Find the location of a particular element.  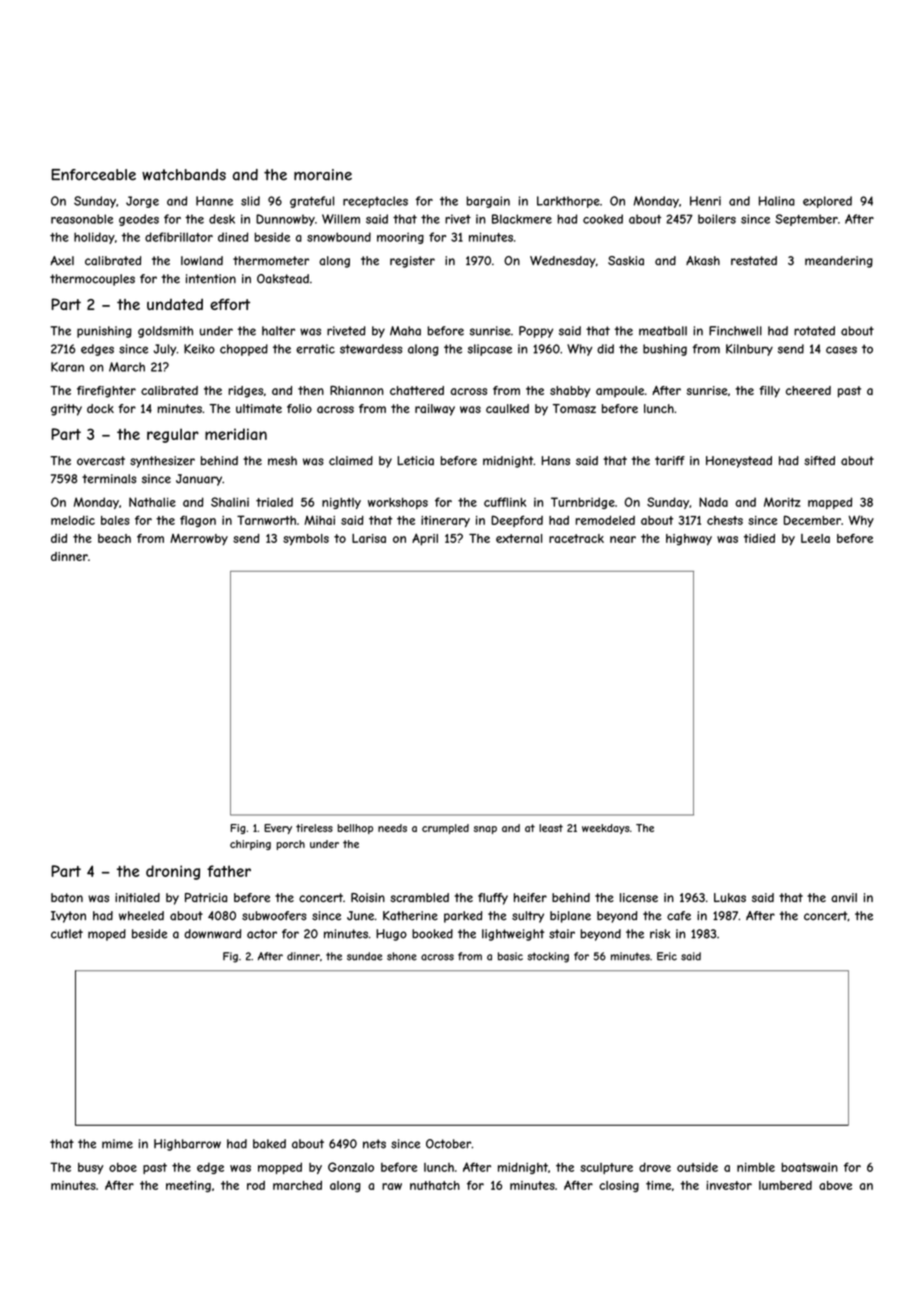

closing is located at coordinates (619, 1186).
